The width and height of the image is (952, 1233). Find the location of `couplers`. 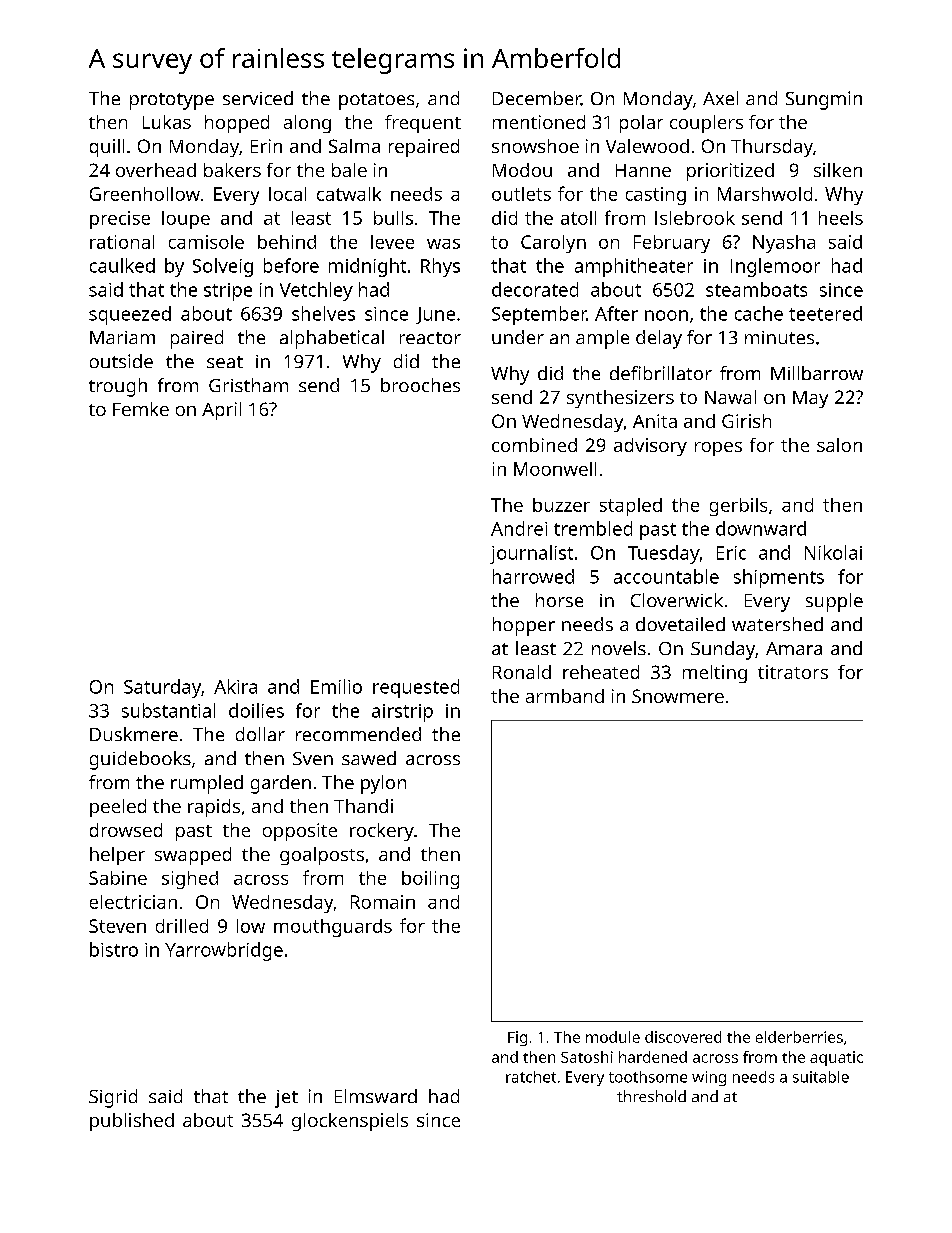

couplers is located at coordinates (706, 124).
